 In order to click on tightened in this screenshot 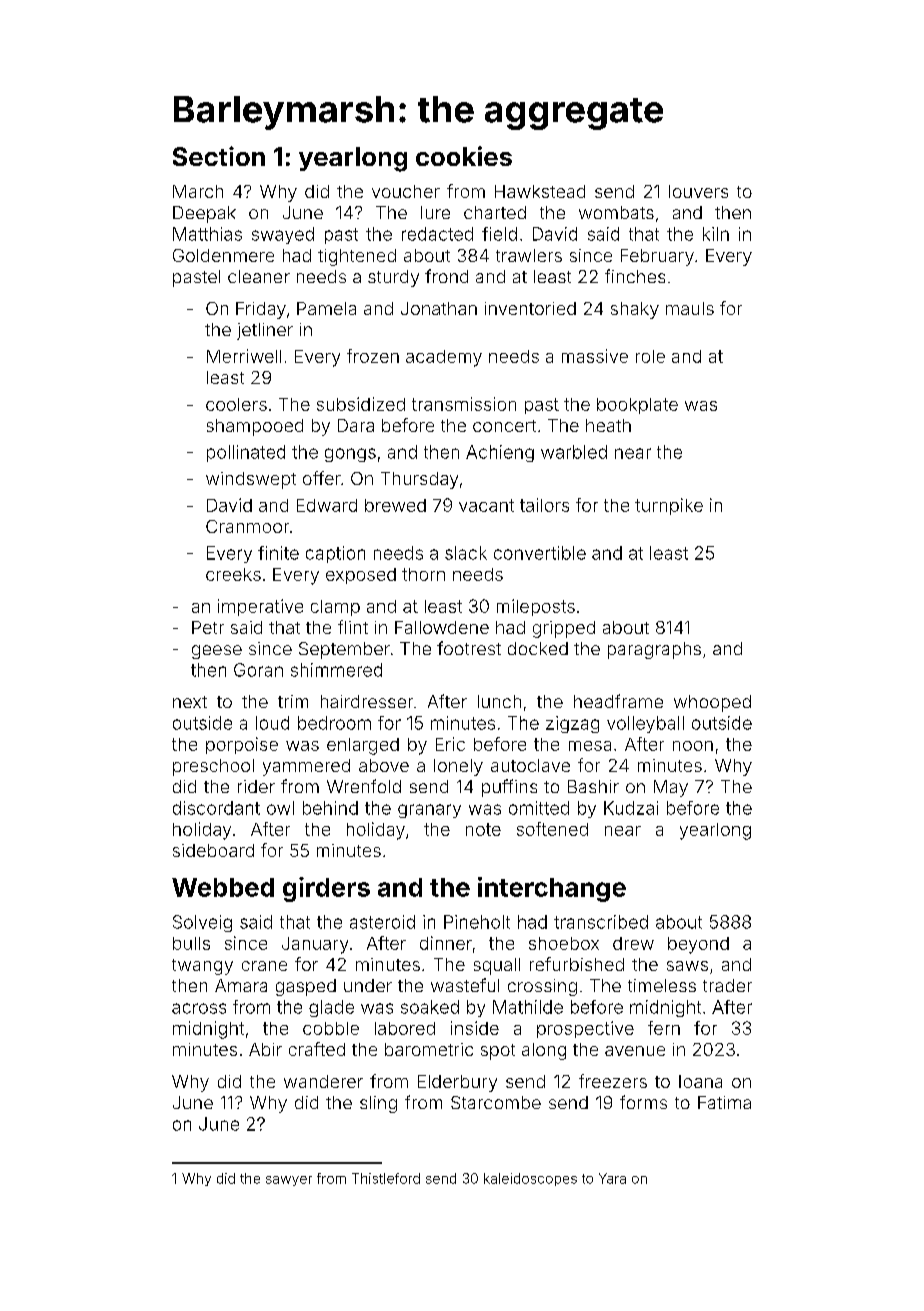, I will do `click(357, 257)`.
